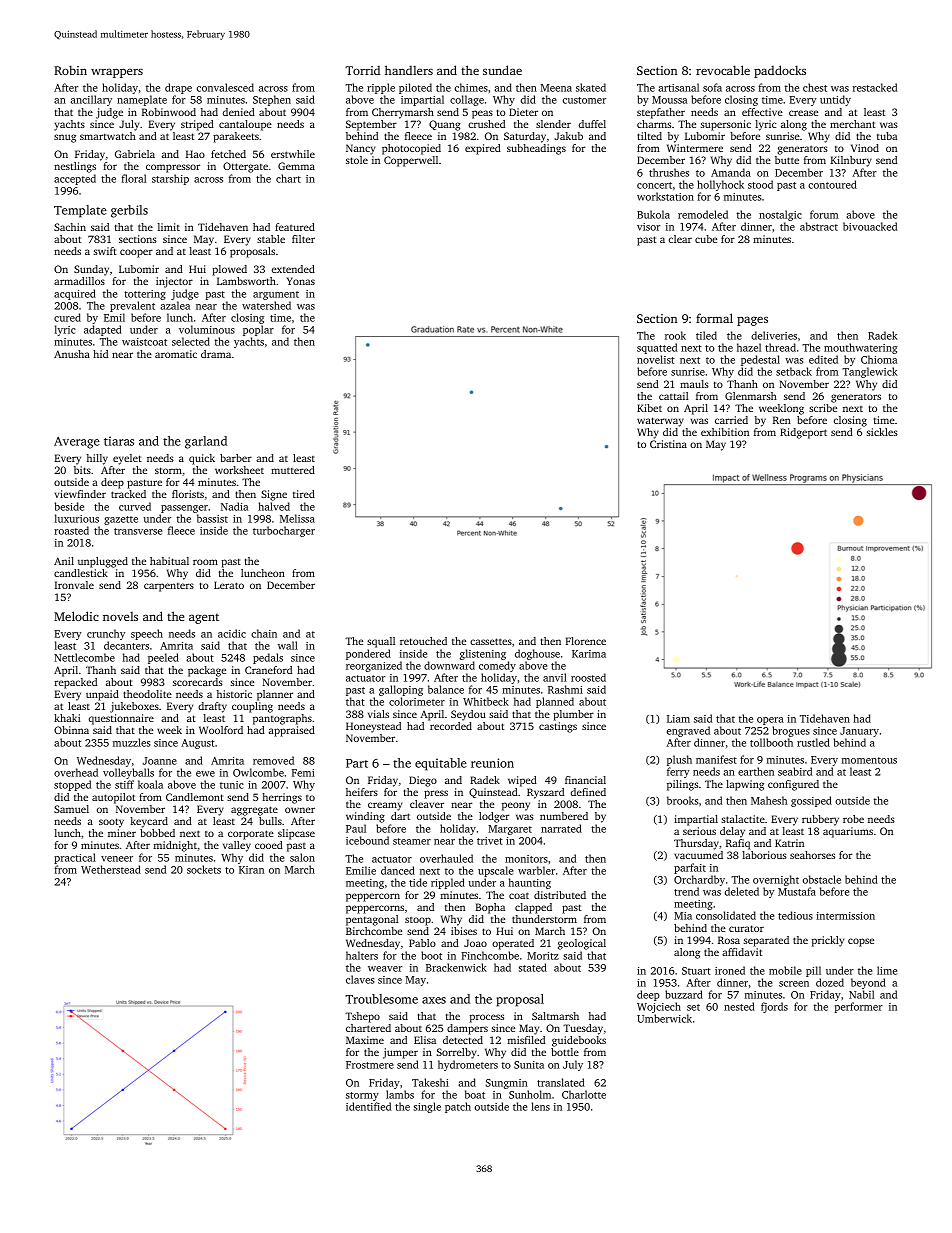 Image resolution: width=952 pixels, height=1233 pixels. I want to click on convalesced, so click(225, 87).
